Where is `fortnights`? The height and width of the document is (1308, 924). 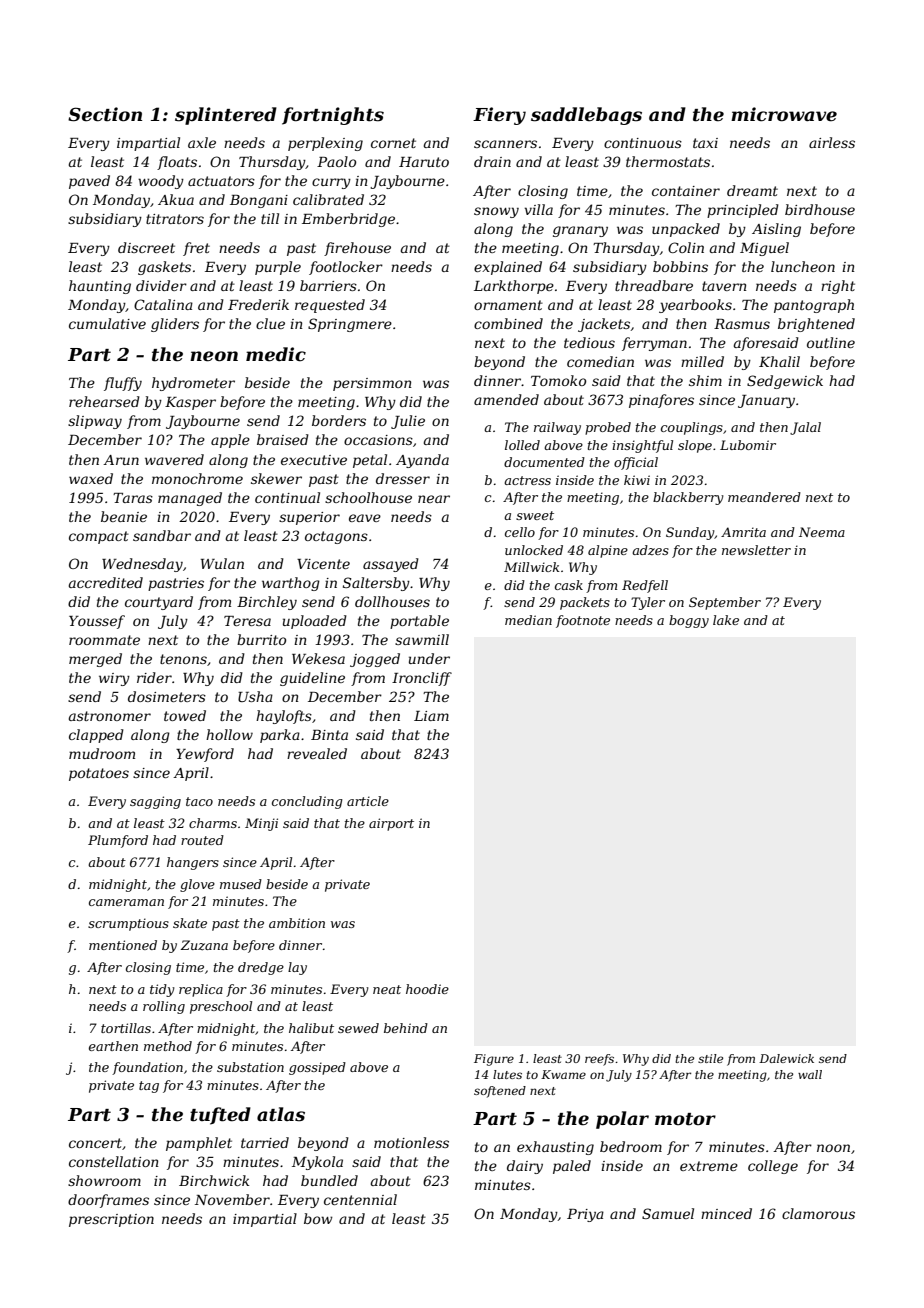
fortnights is located at coordinates (333, 116).
